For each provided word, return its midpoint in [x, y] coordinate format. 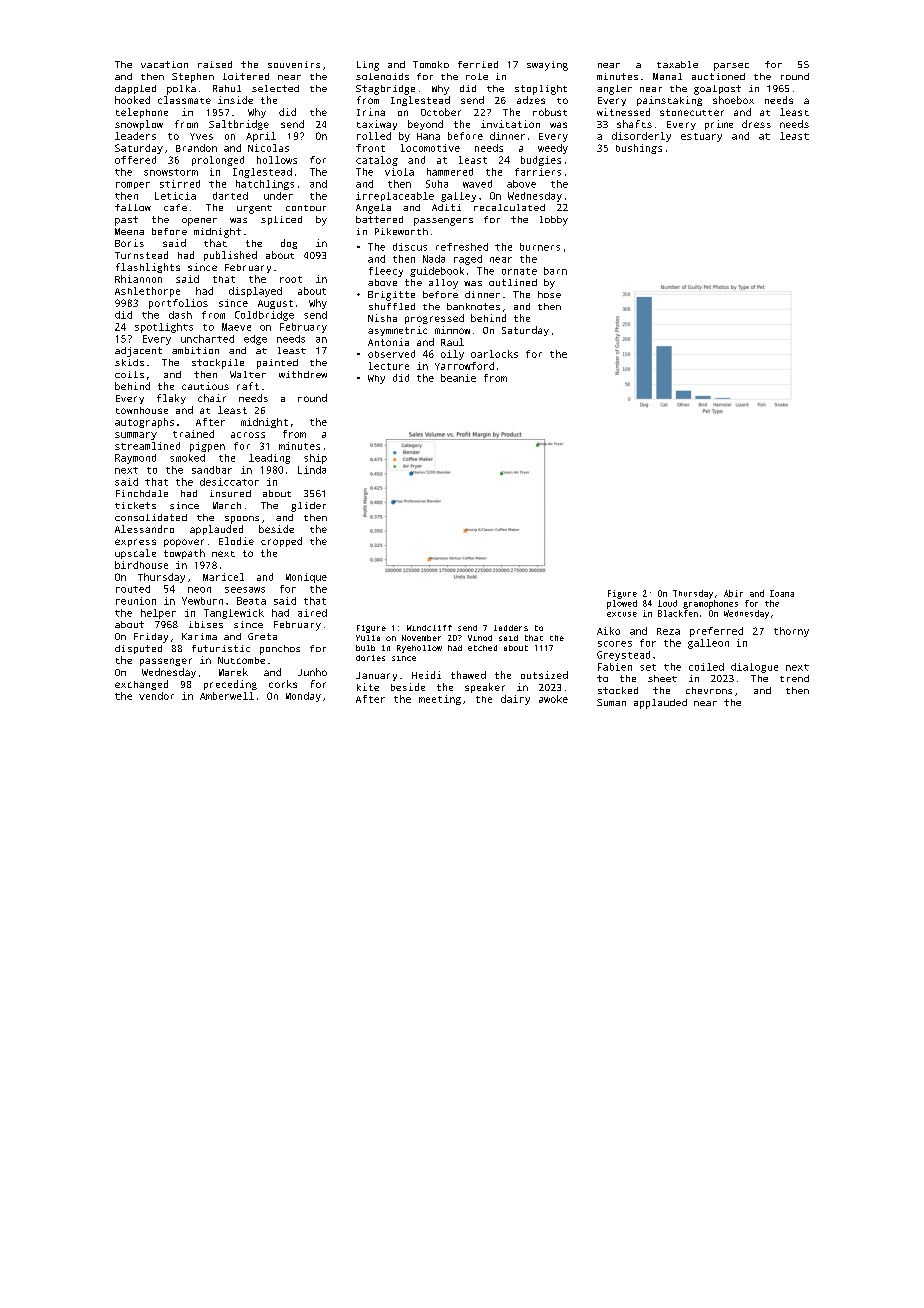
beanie [458, 378]
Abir [733, 593]
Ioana [782, 593]
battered [379, 219]
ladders [511, 628]
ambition [195, 350]
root [291, 279]
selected [275, 88]
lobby [554, 221]
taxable [677, 64]
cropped [281, 542]
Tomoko [431, 64]
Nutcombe [241, 660]
